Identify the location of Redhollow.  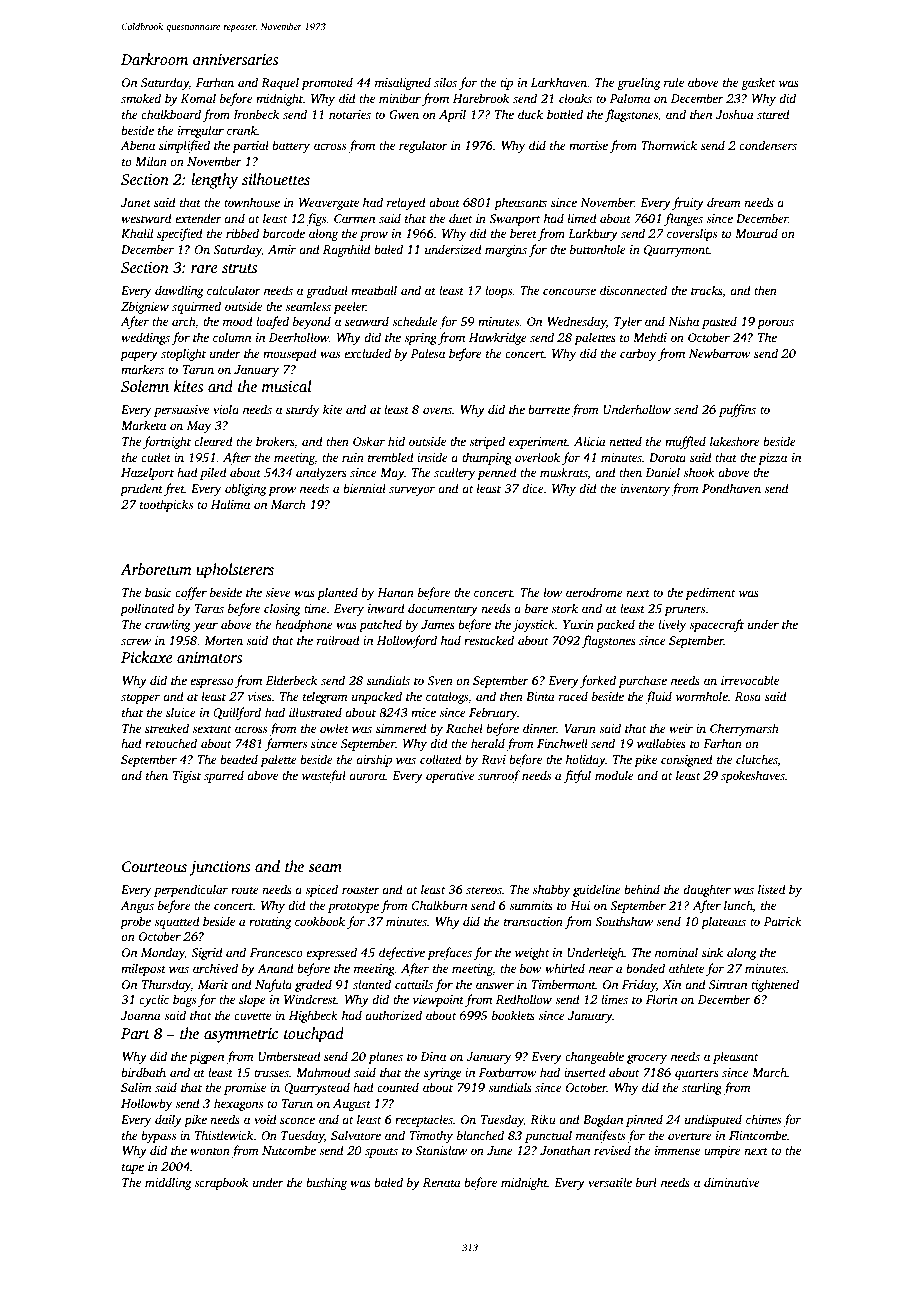
(524, 999).
